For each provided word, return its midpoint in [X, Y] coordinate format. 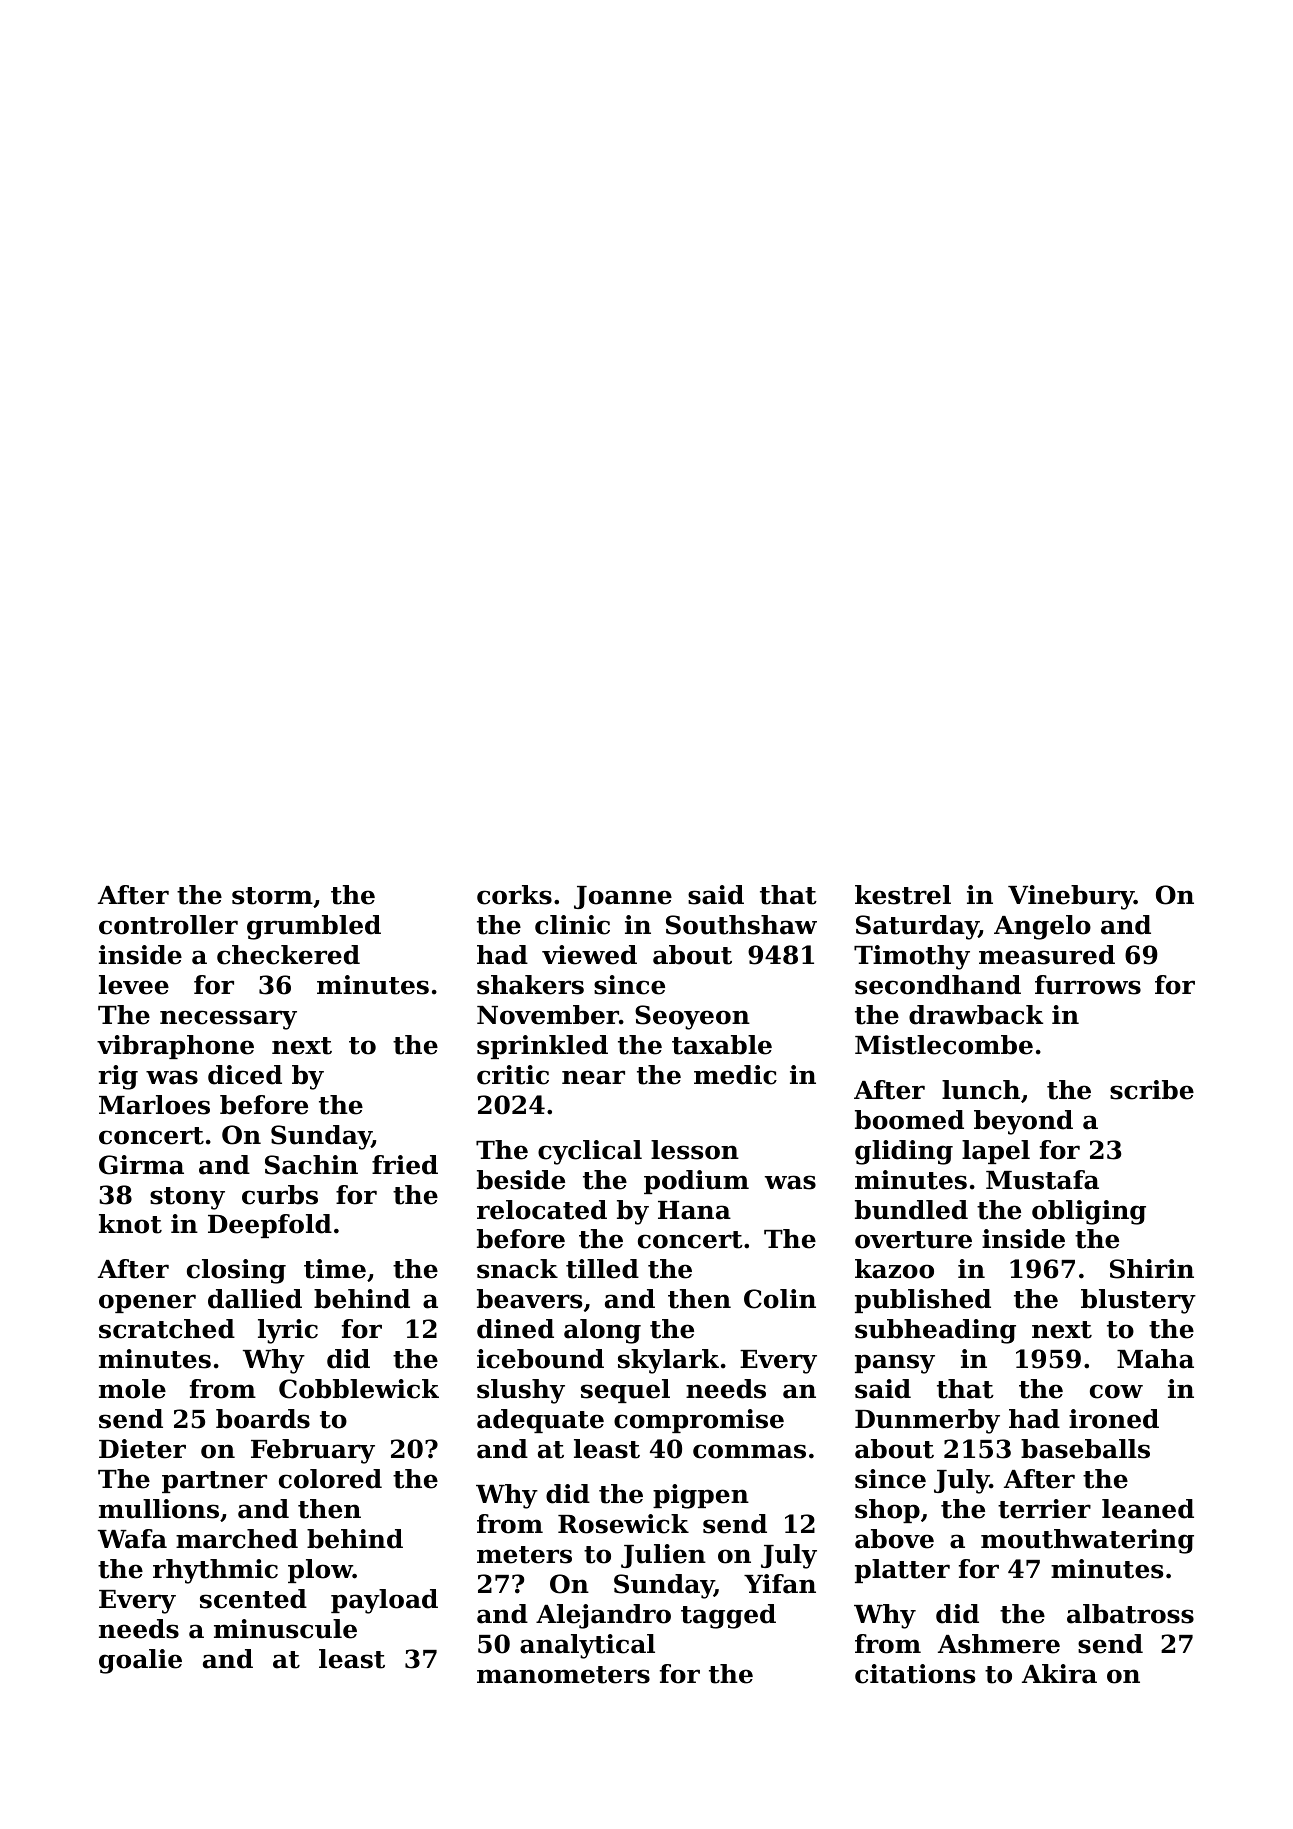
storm [272, 896]
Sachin [311, 1165]
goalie [140, 1661]
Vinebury [1071, 897]
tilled [602, 1269]
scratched [167, 1329]
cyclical [590, 1152]
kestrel [903, 895]
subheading [935, 1331]
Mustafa [1042, 1180]
